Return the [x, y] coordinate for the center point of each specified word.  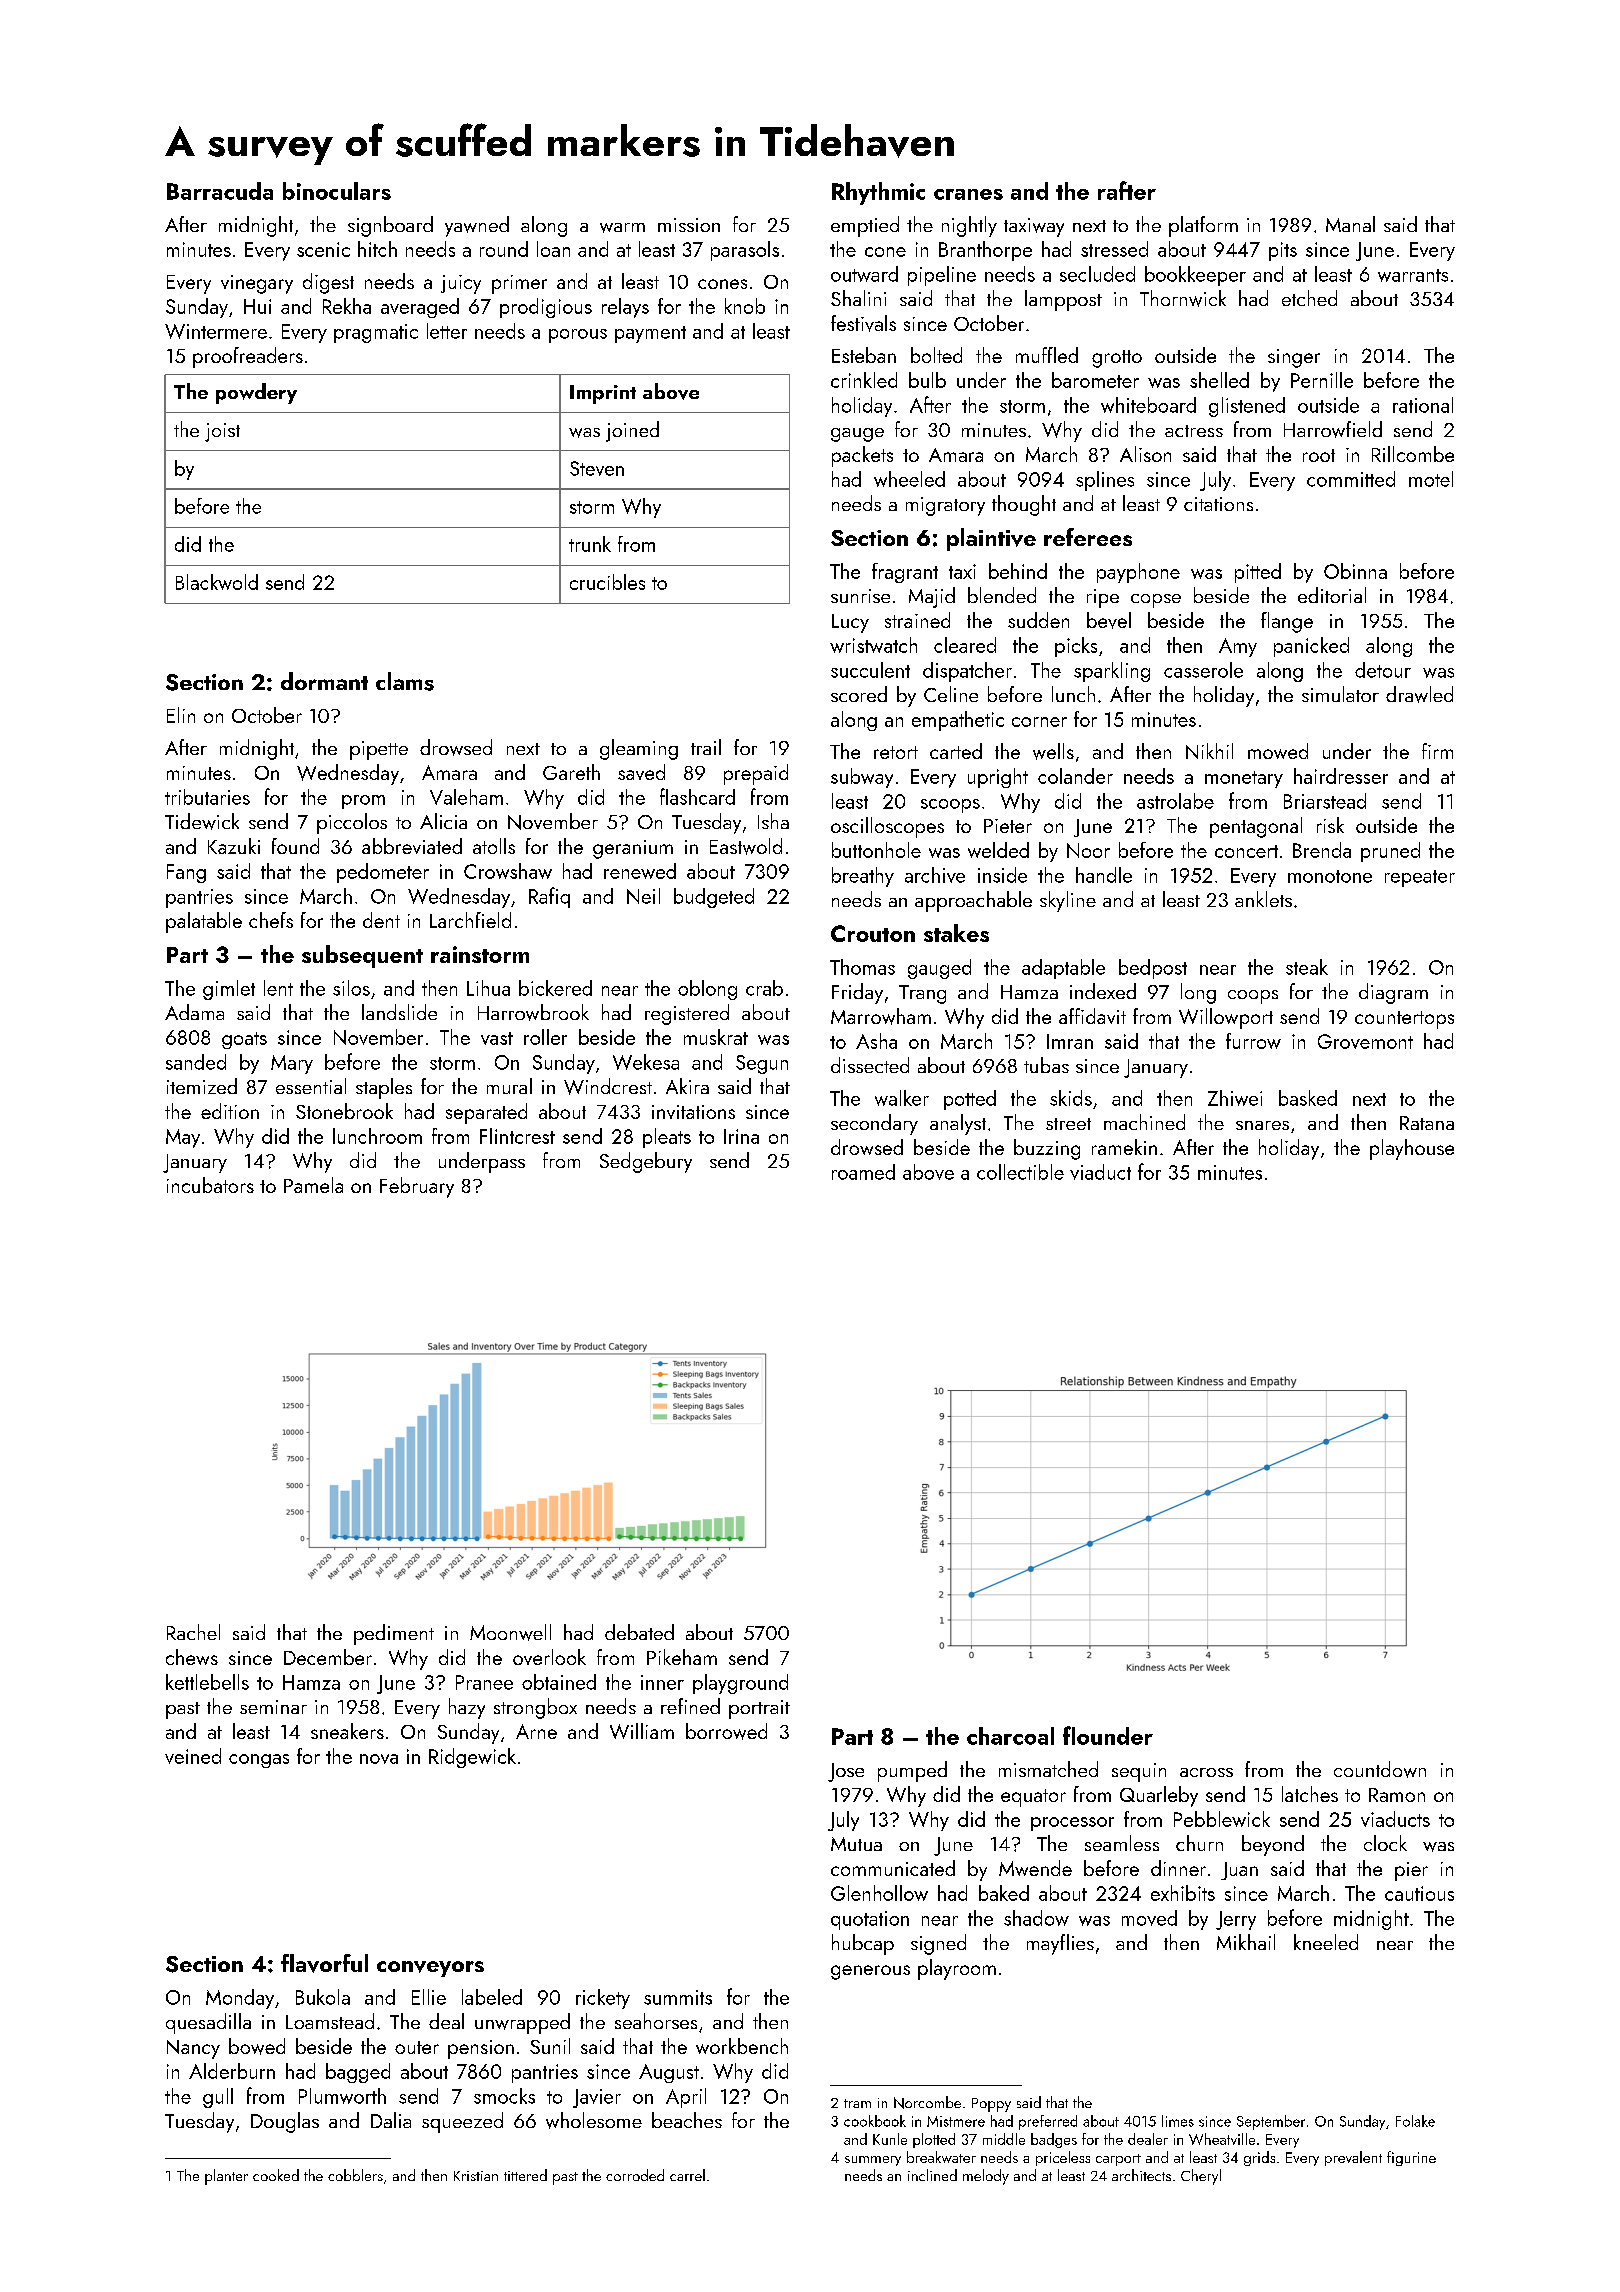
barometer [1095, 380]
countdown [1380, 1769]
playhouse [1412, 1149]
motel [1431, 479]
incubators [210, 1185]
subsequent [362, 956]
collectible [1020, 1172]
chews [192, 1657]
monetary [1244, 779]
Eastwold [746, 846]
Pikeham [682, 1657]
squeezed [462, 2122]
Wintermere [216, 331]
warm [622, 228]
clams [405, 681]
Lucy [850, 623]
